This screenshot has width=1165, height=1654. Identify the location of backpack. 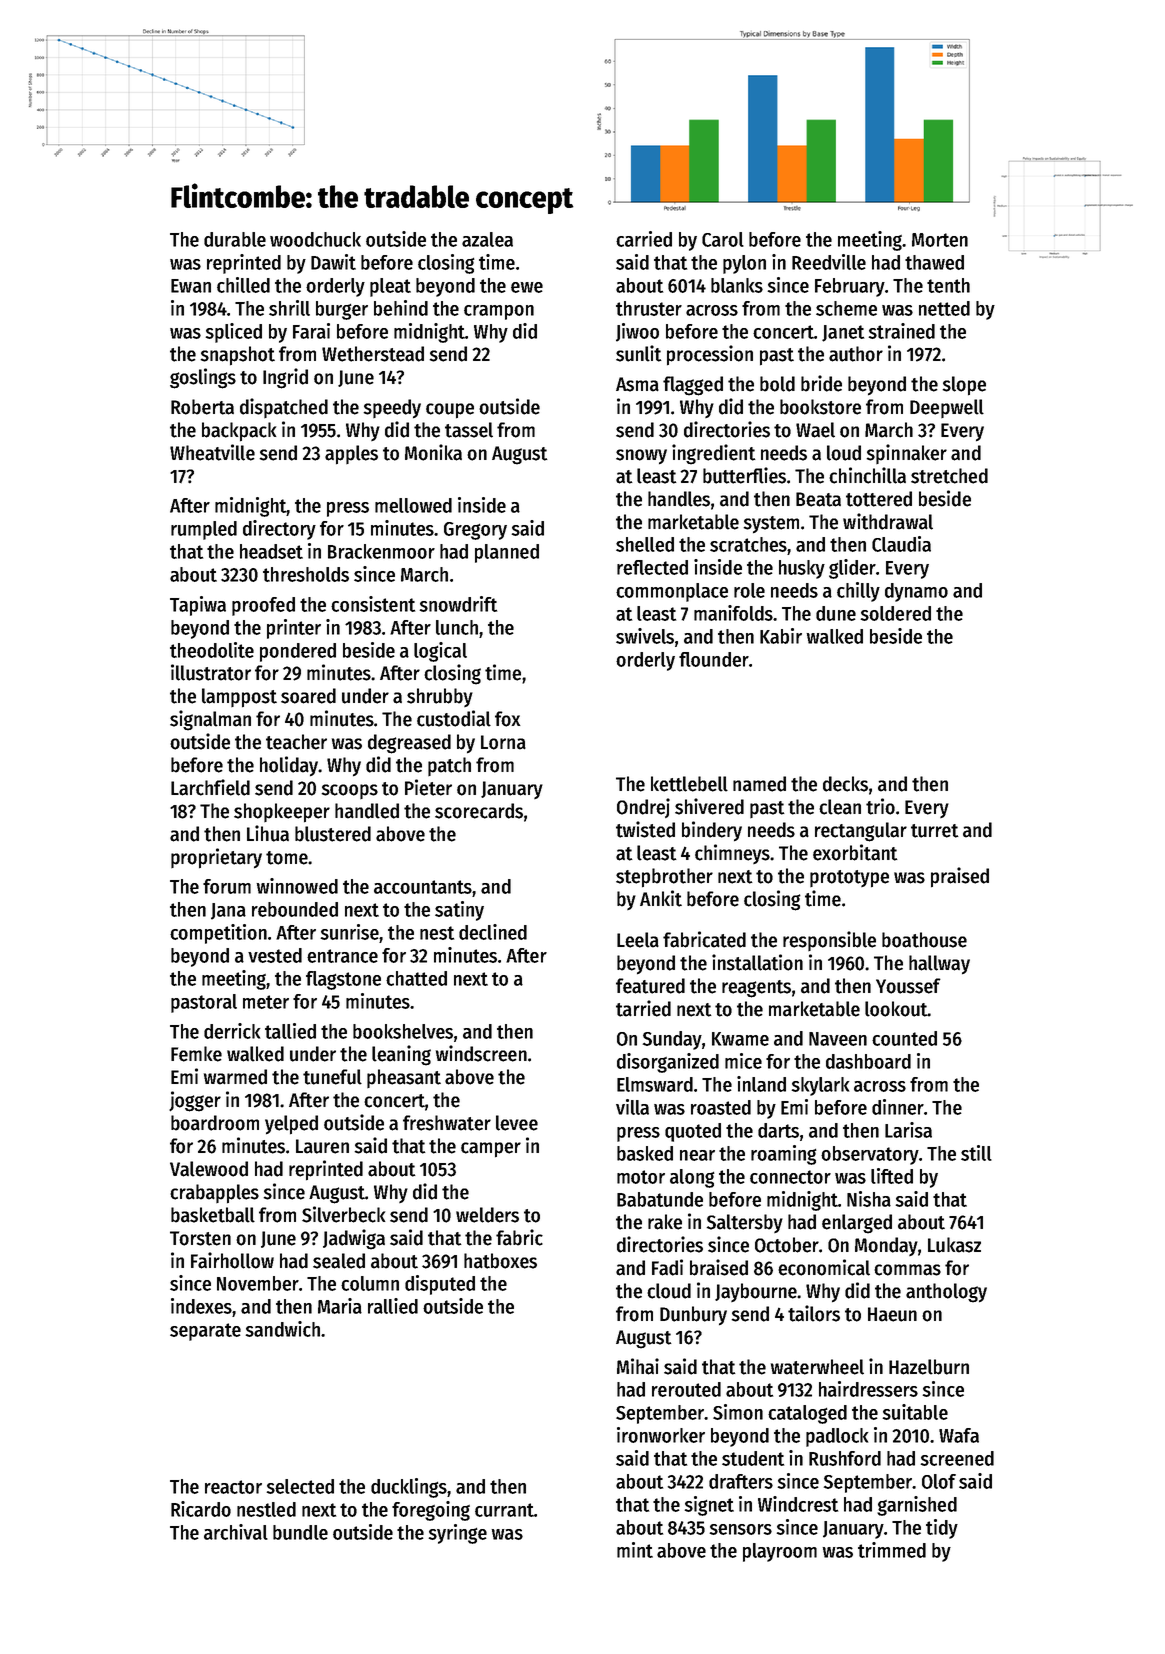
(239, 432).
